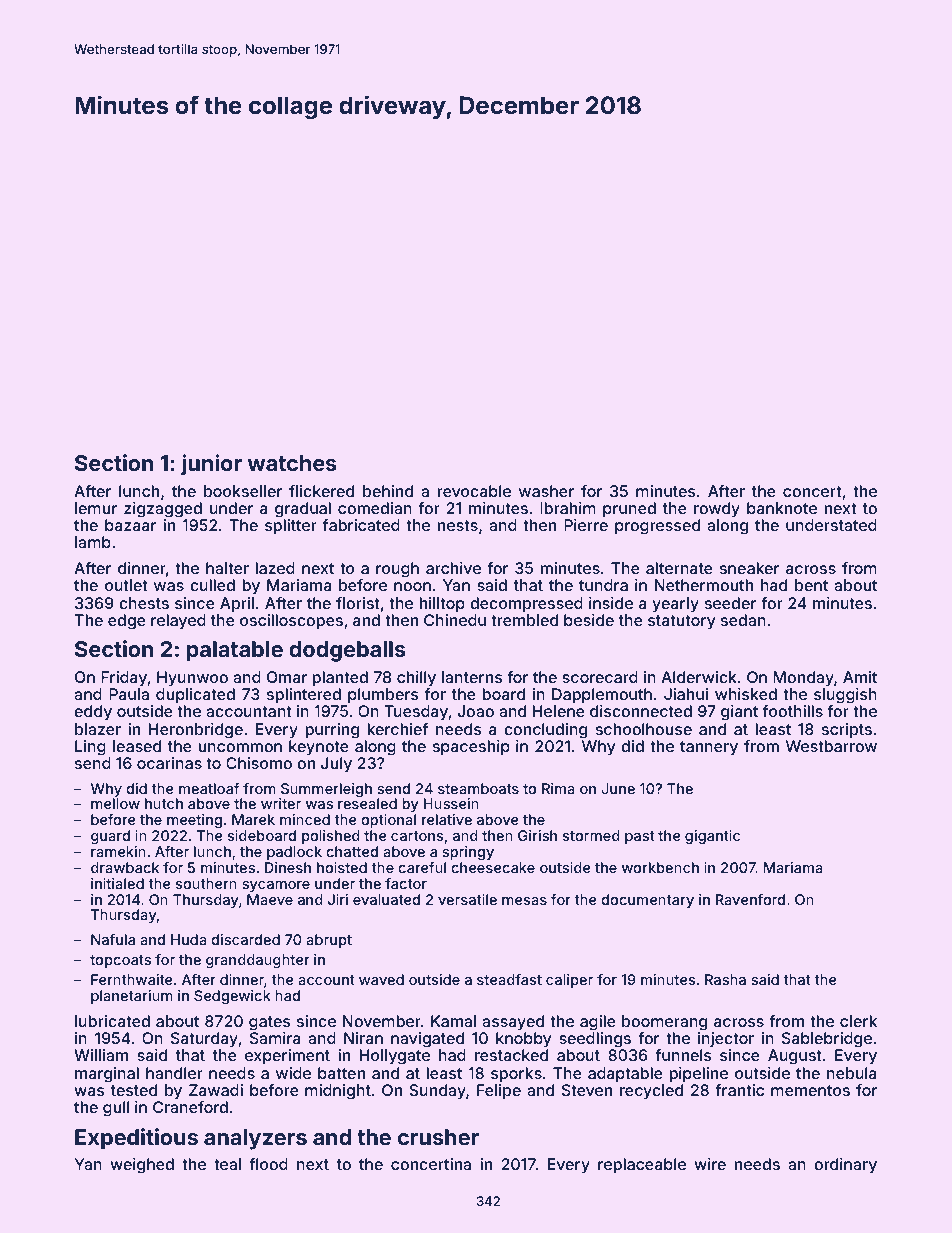  What do you see at coordinates (717, 510) in the screenshot?
I see `rowdy` at bounding box center [717, 510].
